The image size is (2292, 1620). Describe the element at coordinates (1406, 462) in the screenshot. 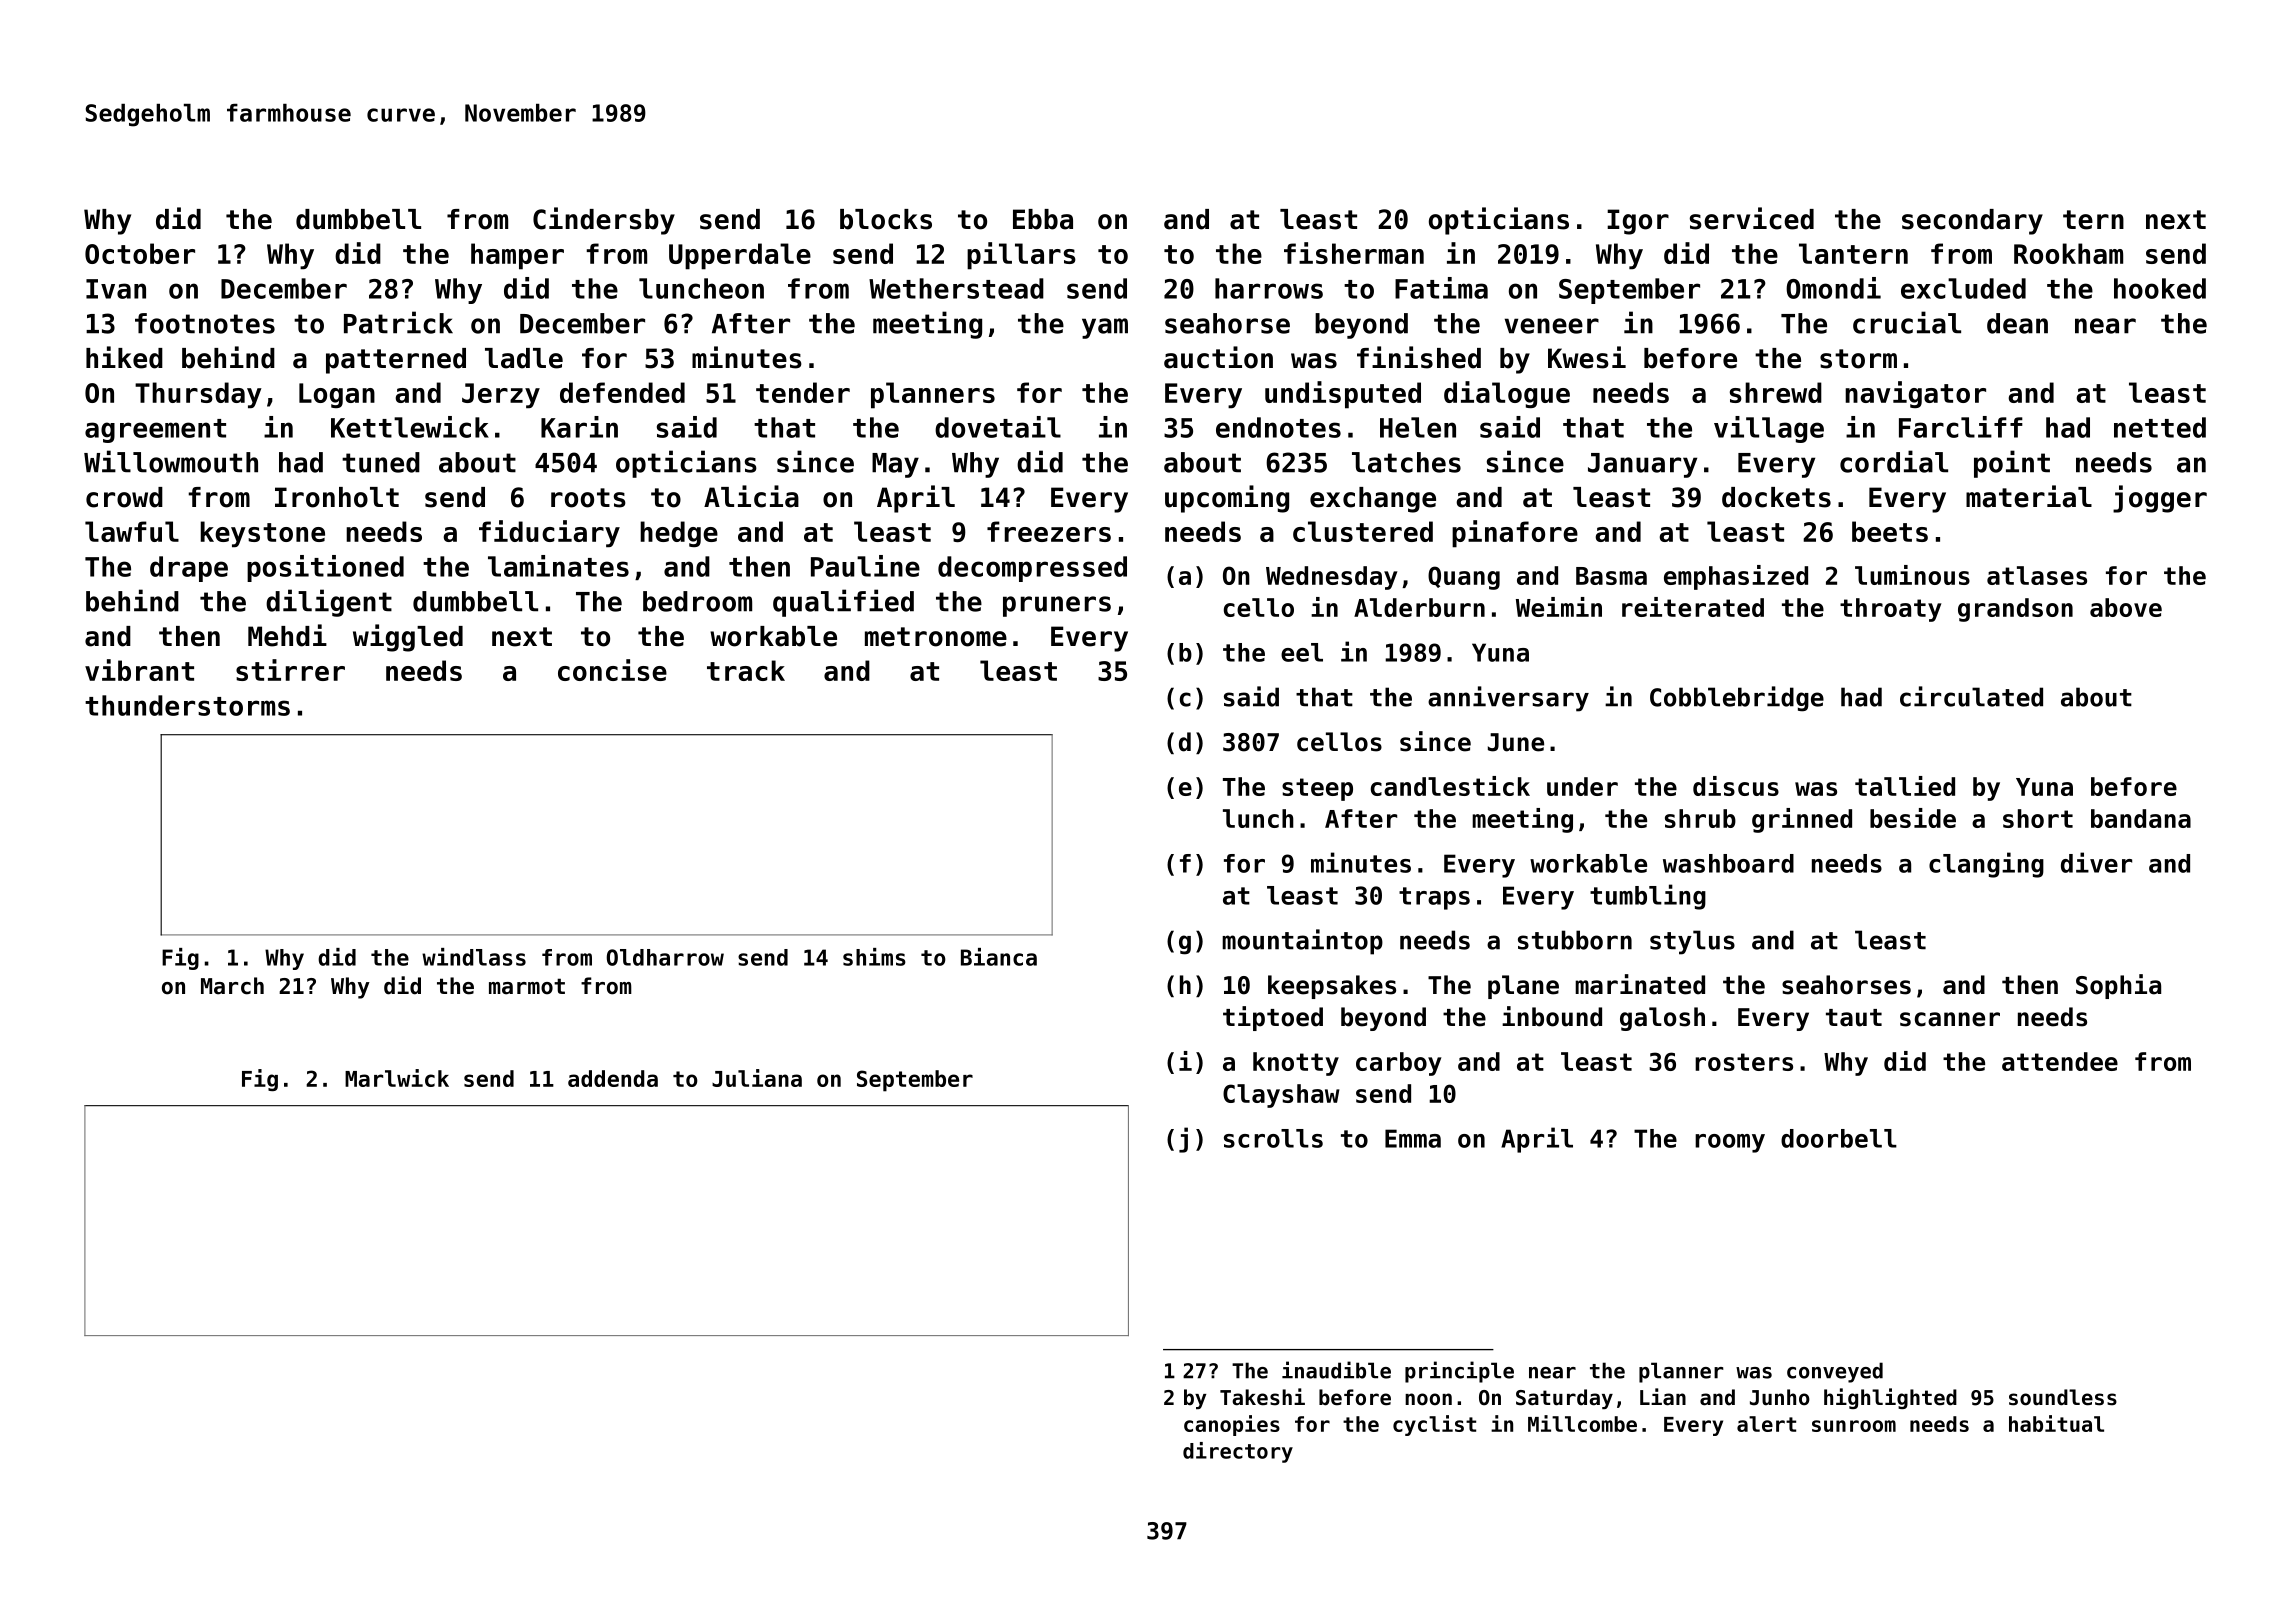

I see `latches` at that location.
